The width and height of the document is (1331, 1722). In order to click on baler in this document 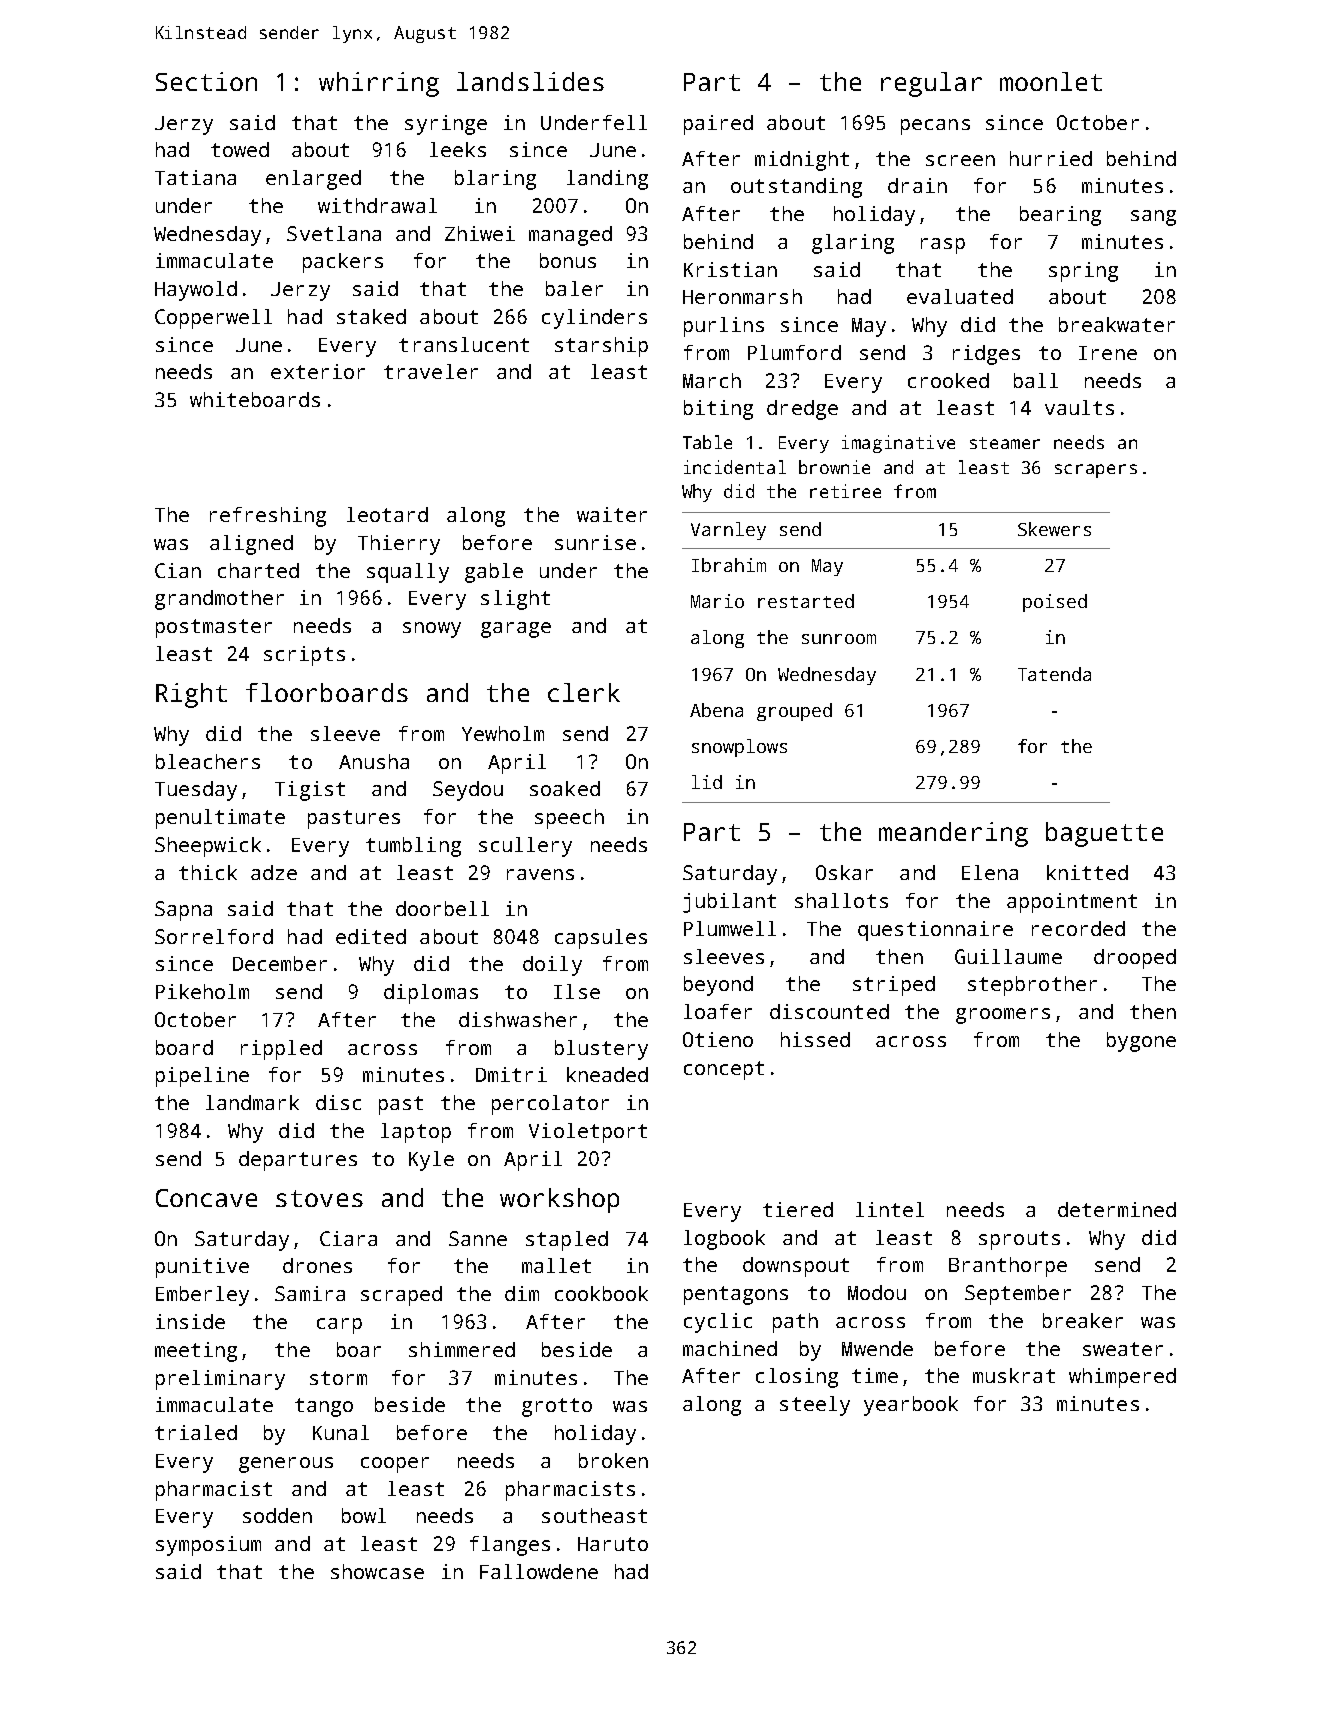, I will do `click(574, 288)`.
